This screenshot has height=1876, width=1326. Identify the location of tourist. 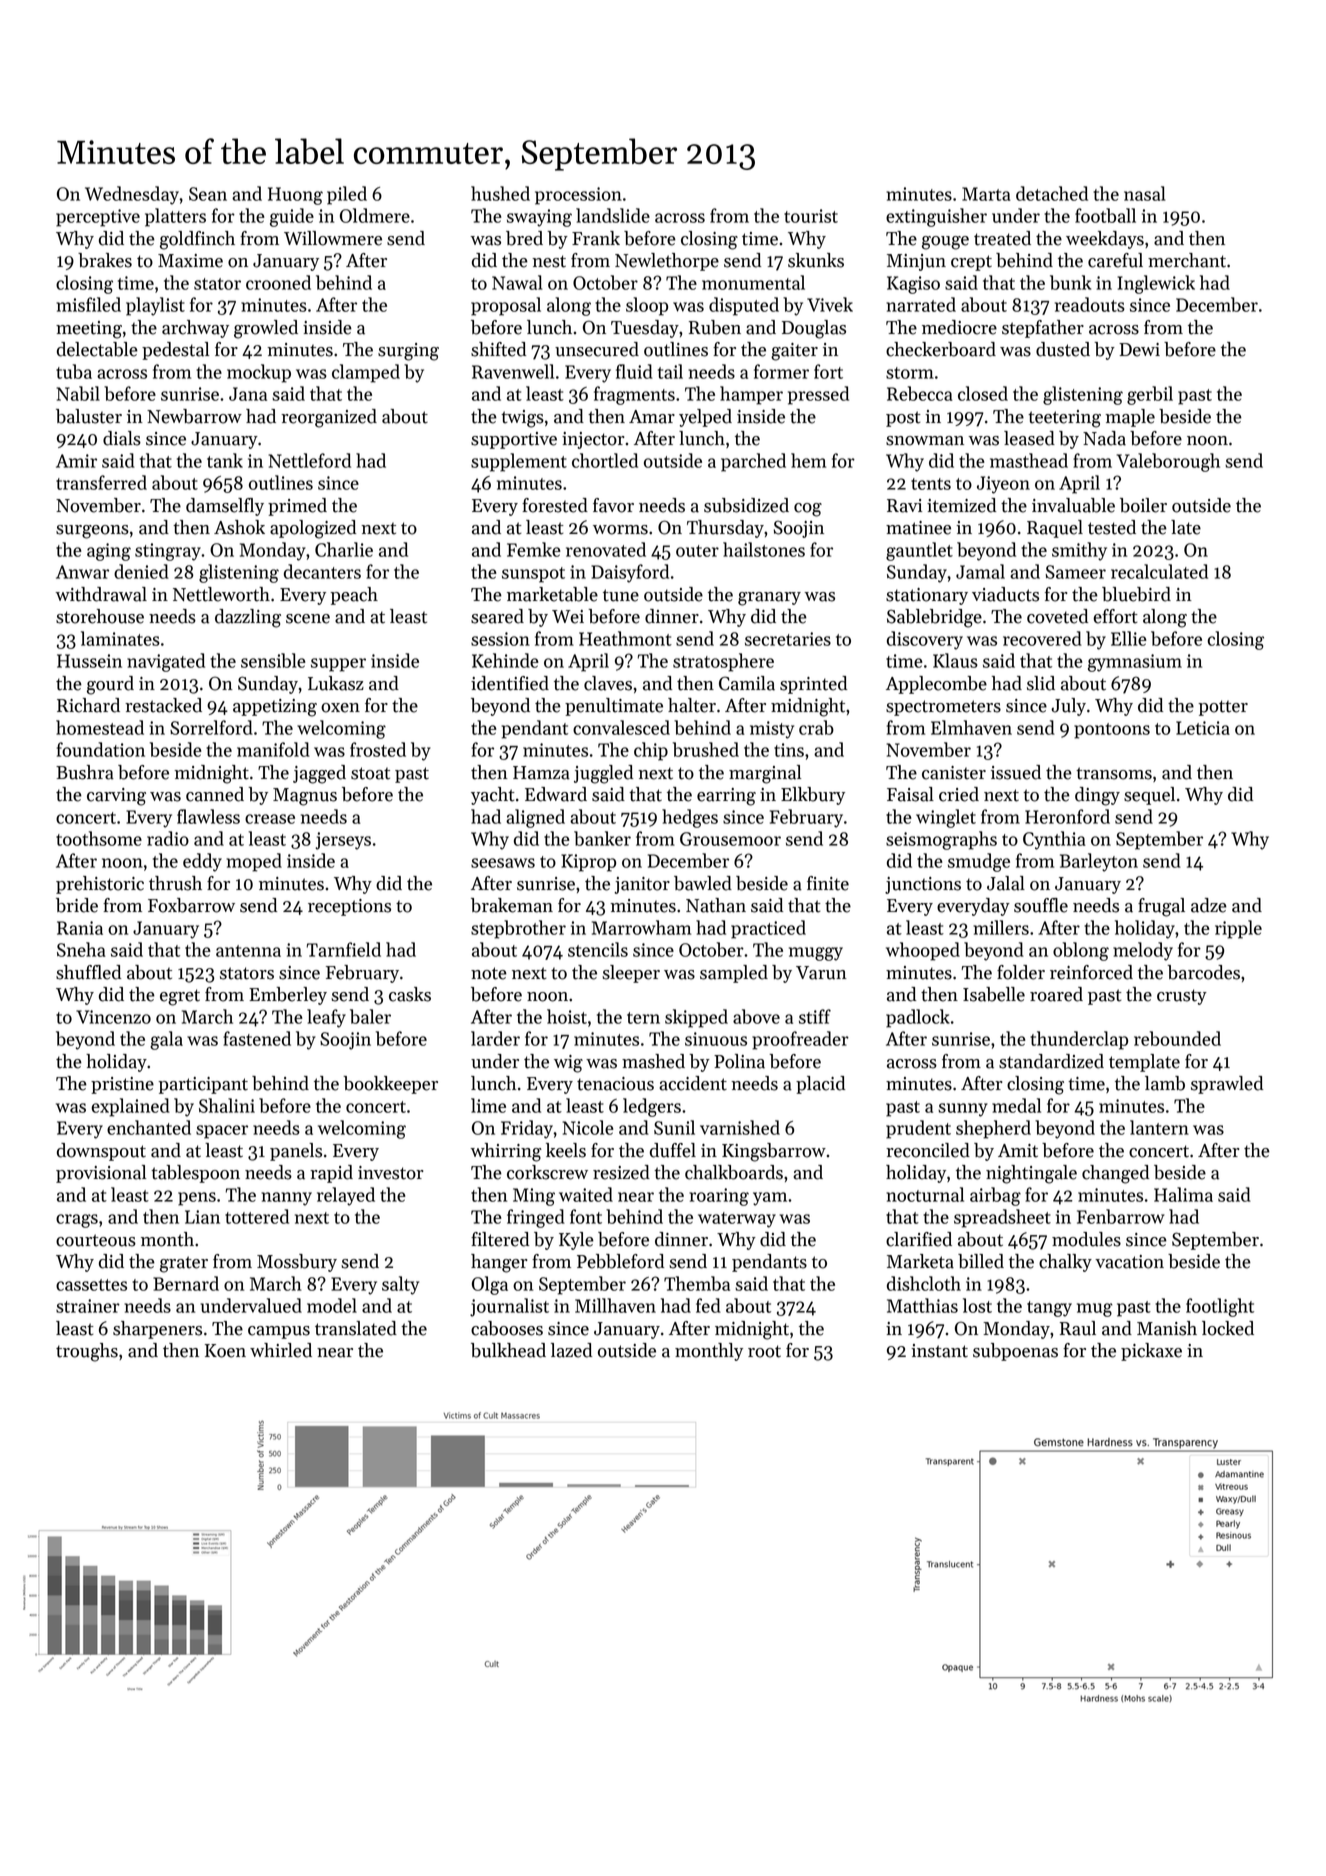
(811, 216).
